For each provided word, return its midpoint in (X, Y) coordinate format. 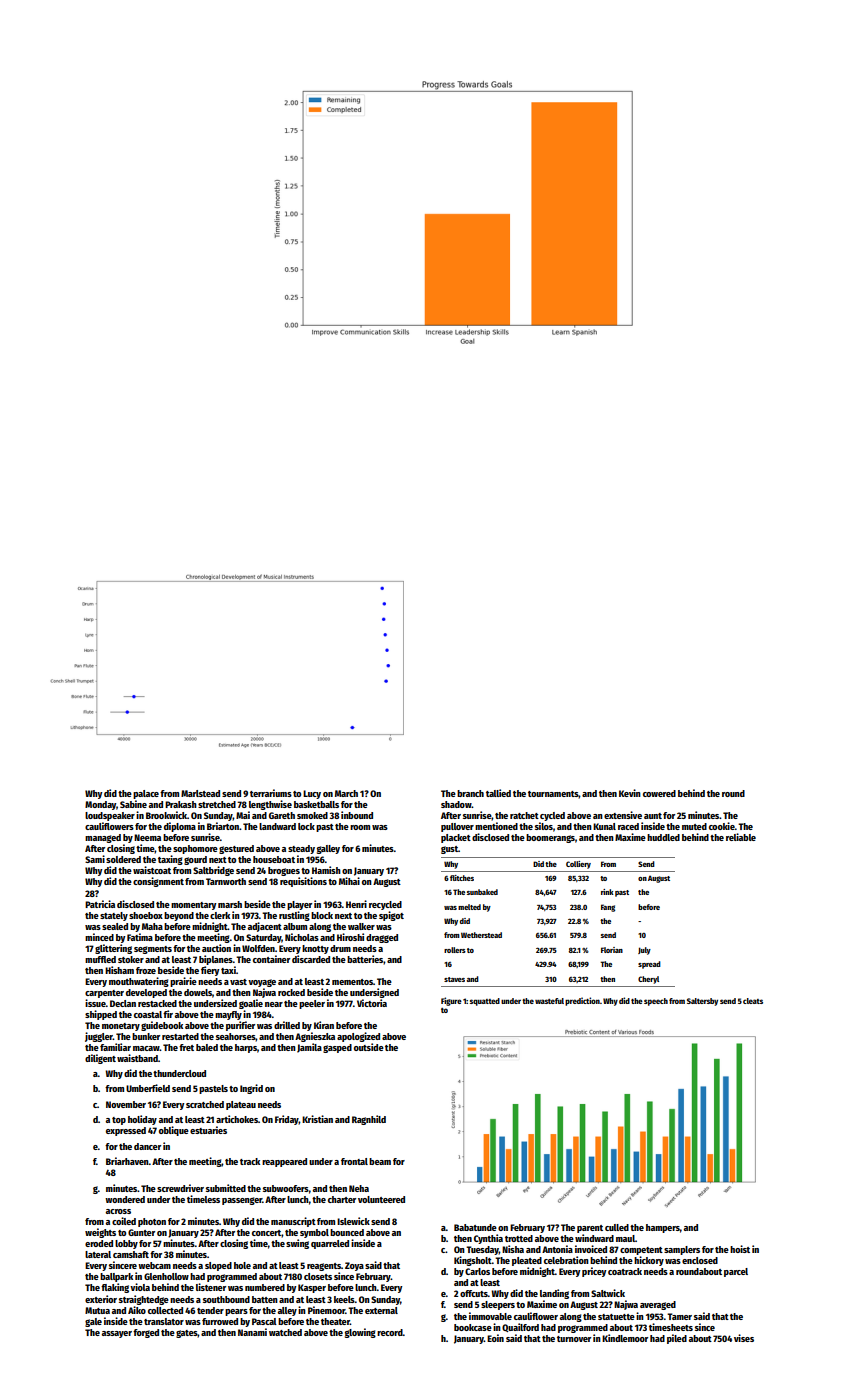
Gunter (141, 1232)
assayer (117, 1334)
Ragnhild (369, 1120)
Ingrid (251, 1089)
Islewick (353, 1221)
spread (649, 965)
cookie (722, 826)
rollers (455, 950)
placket (456, 838)
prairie (183, 982)
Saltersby (702, 1002)
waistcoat (152, 870)
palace (146, 794)
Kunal (604, 826)
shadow (456, 804)
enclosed (700, 1260)
